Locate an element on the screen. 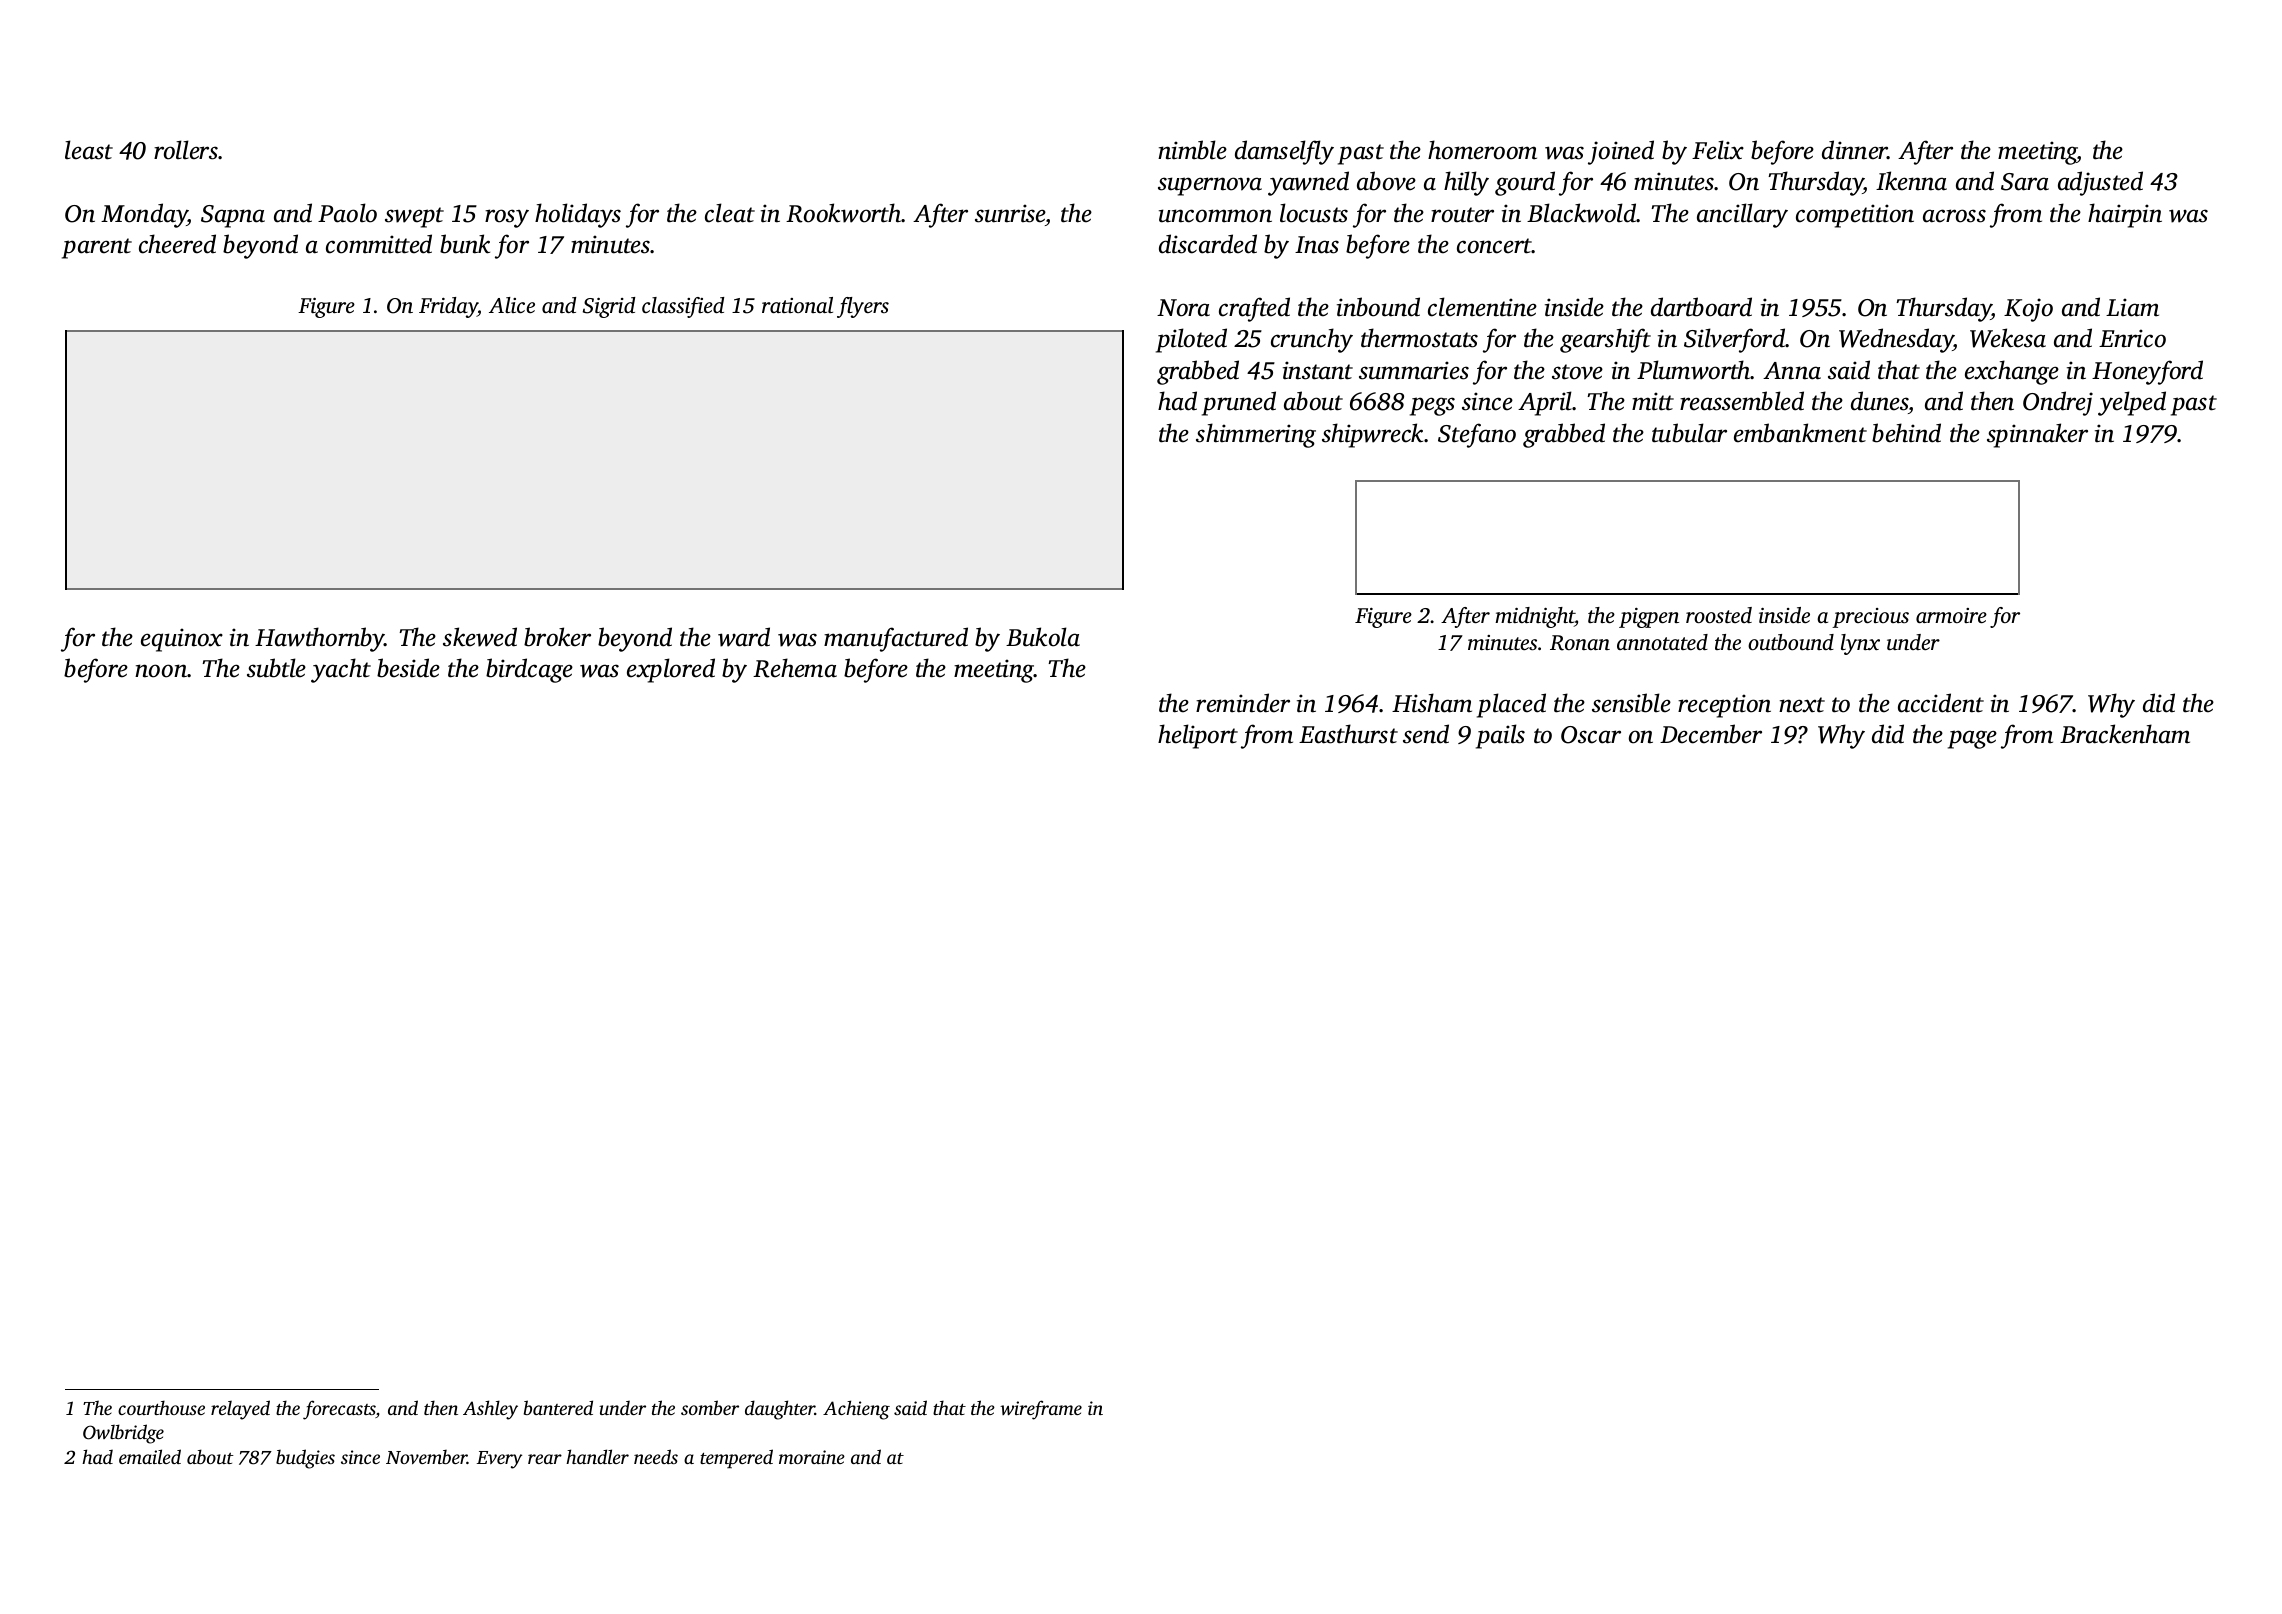  Rookworth is located at coordinates (844, 213).
